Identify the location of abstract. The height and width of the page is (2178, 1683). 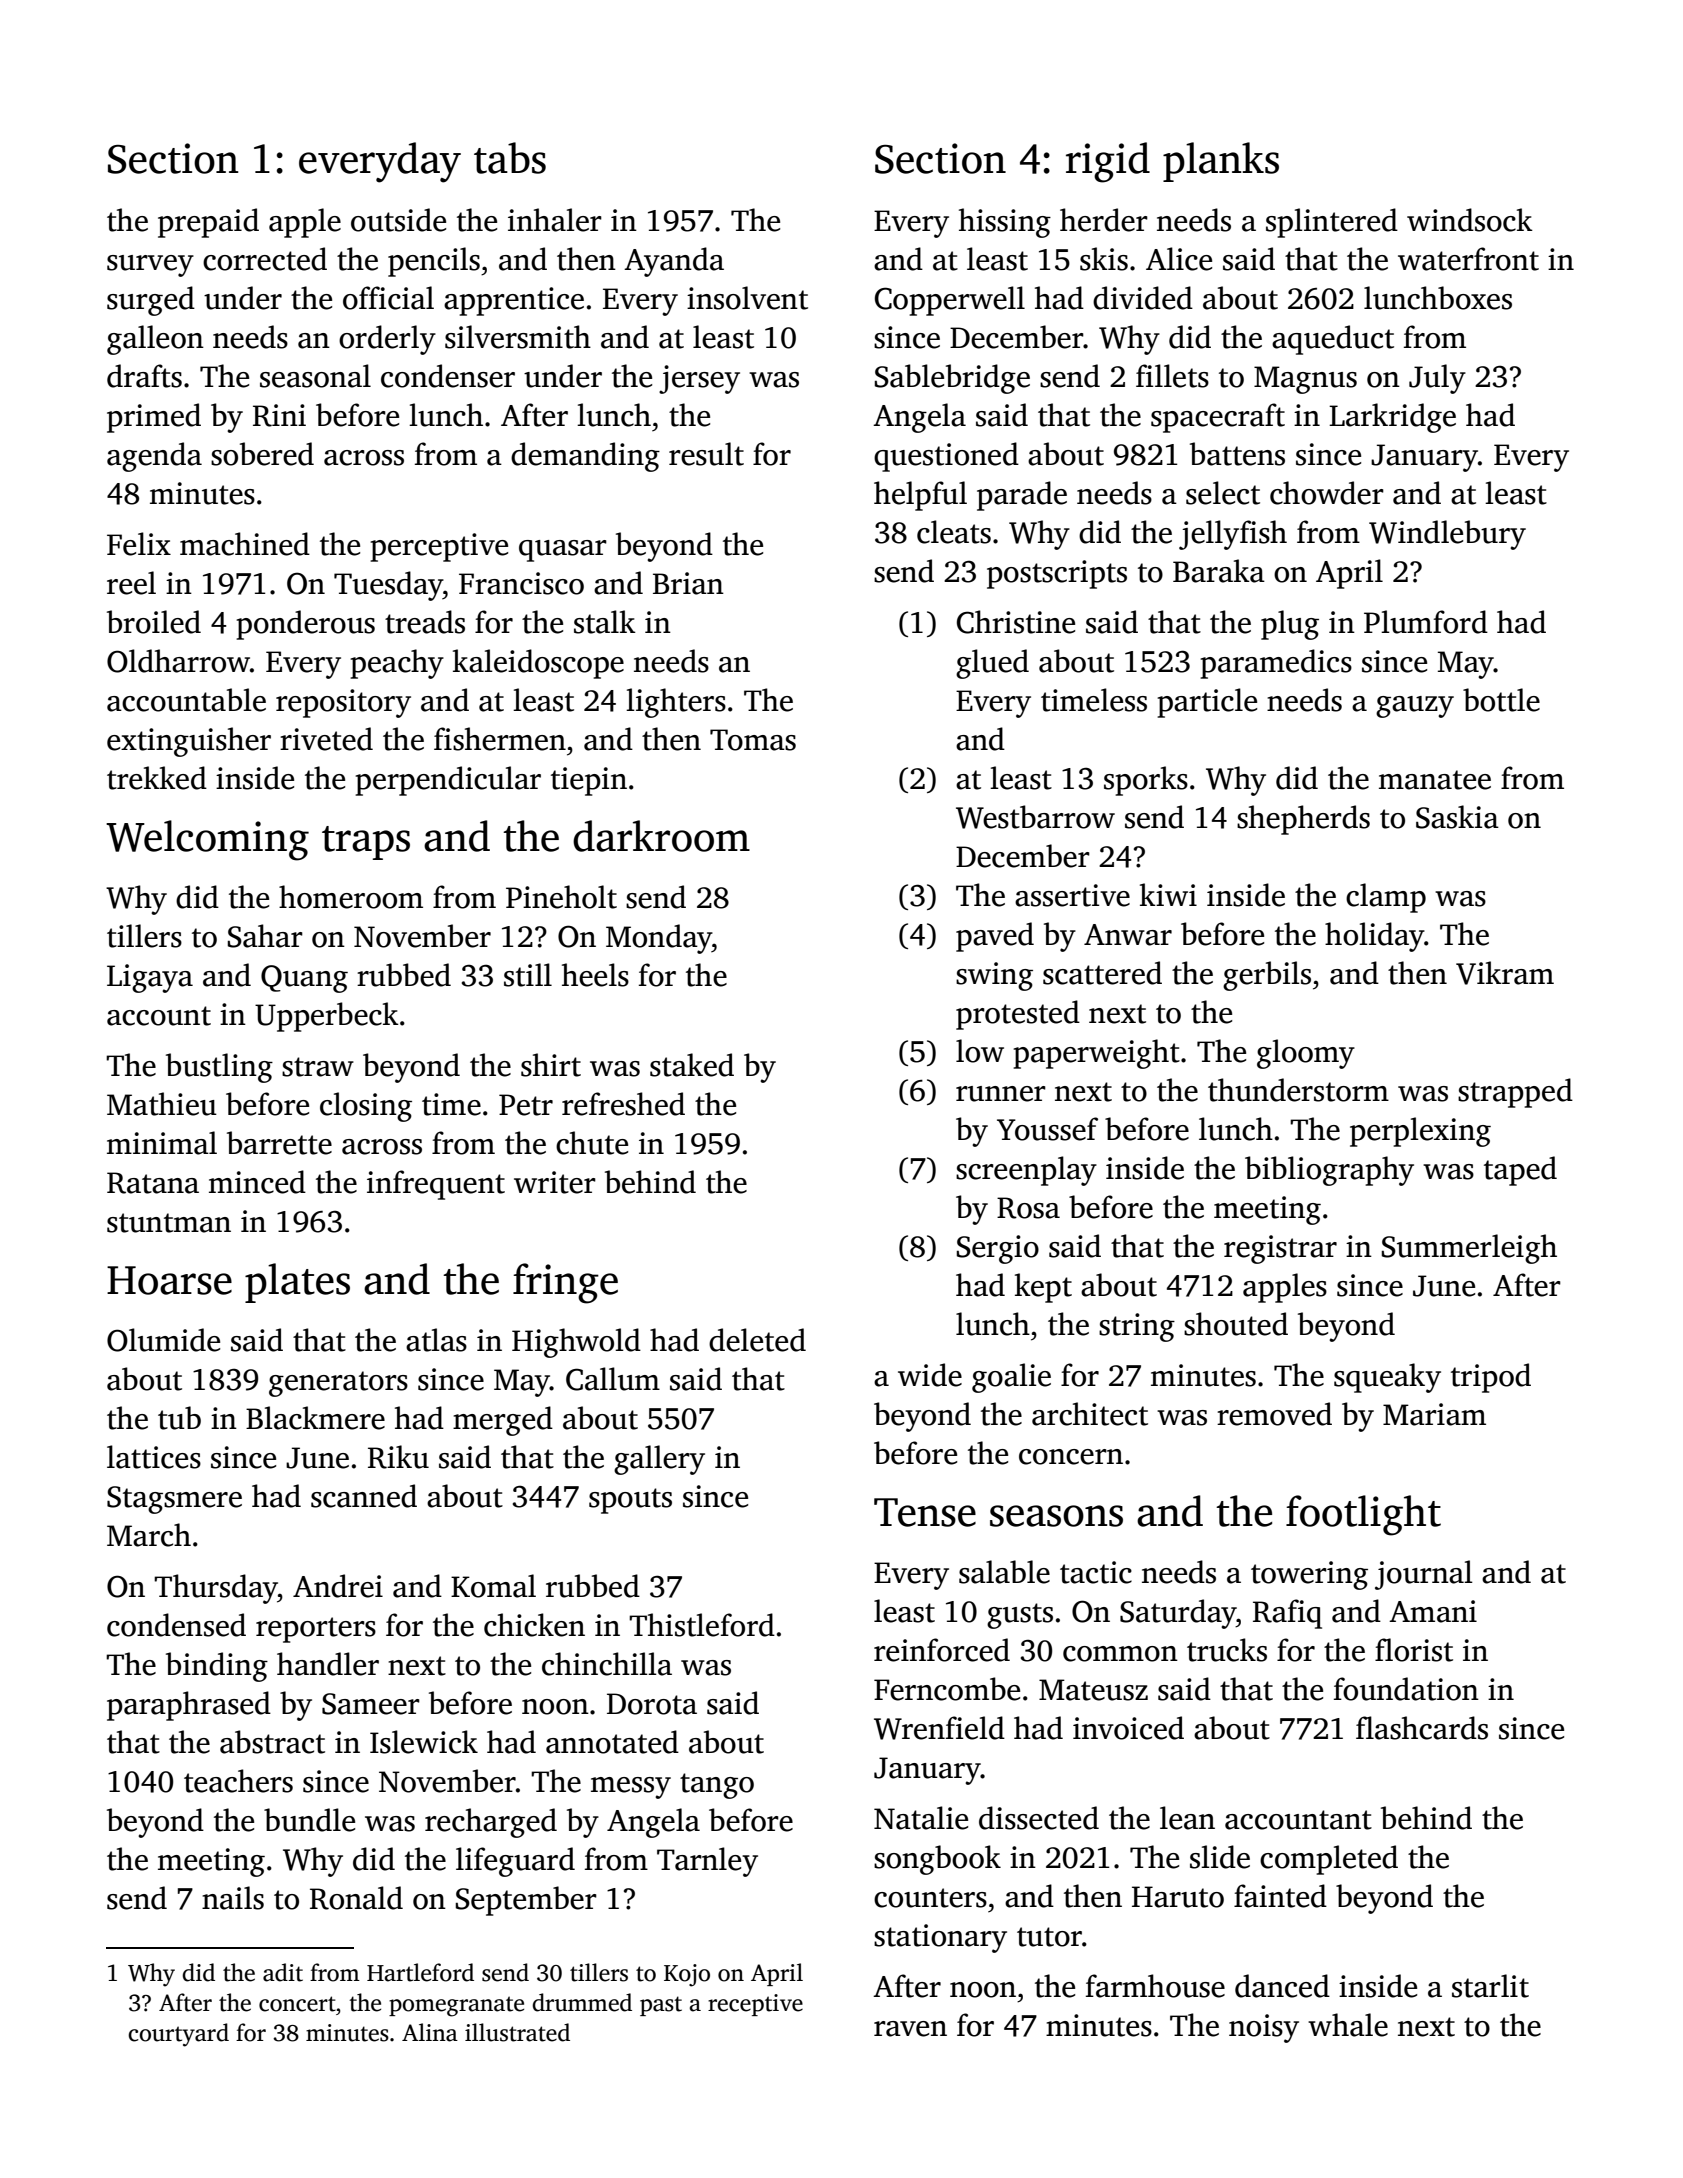
(272, 1742).
